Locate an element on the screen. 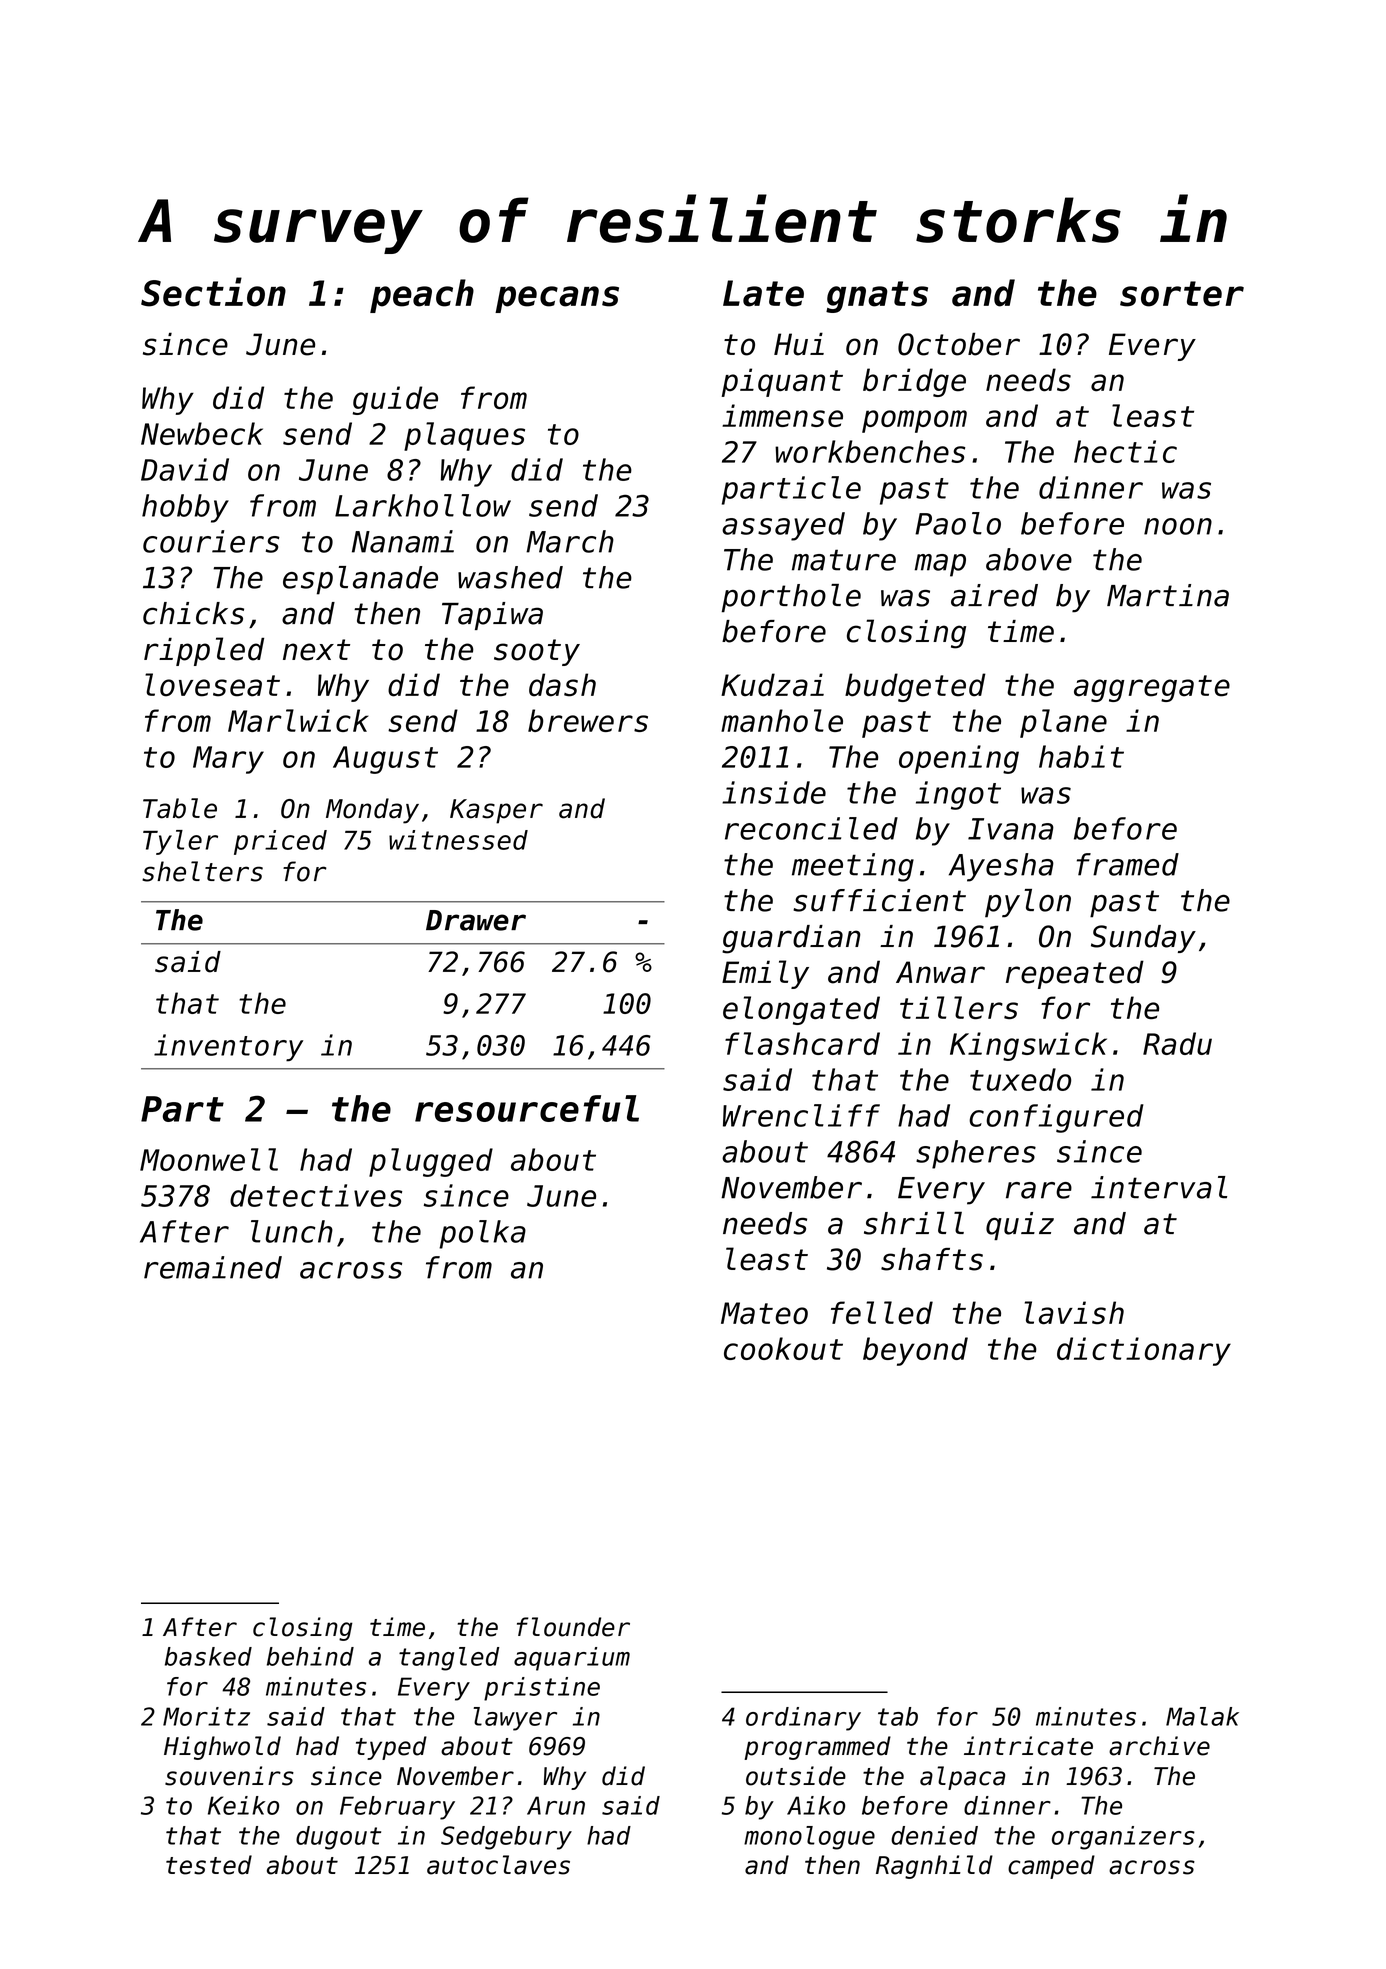 This screenshot has width=1386, height=1969. Moonwell is located at coordinates (209, 1159).
